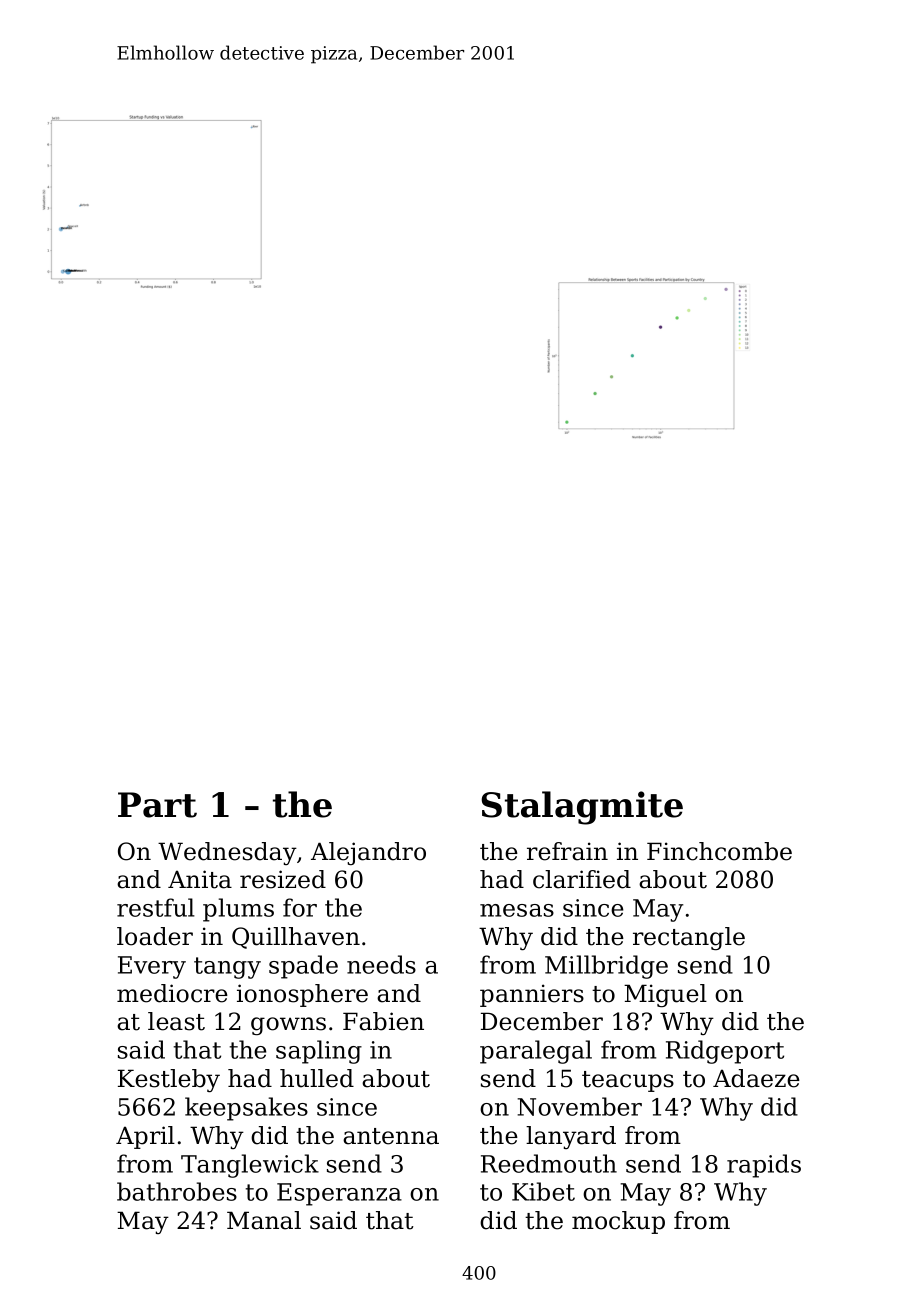  Describe the element at coordinates (246, 1109) in the screenshot. I see `keepsakes` at that location.
